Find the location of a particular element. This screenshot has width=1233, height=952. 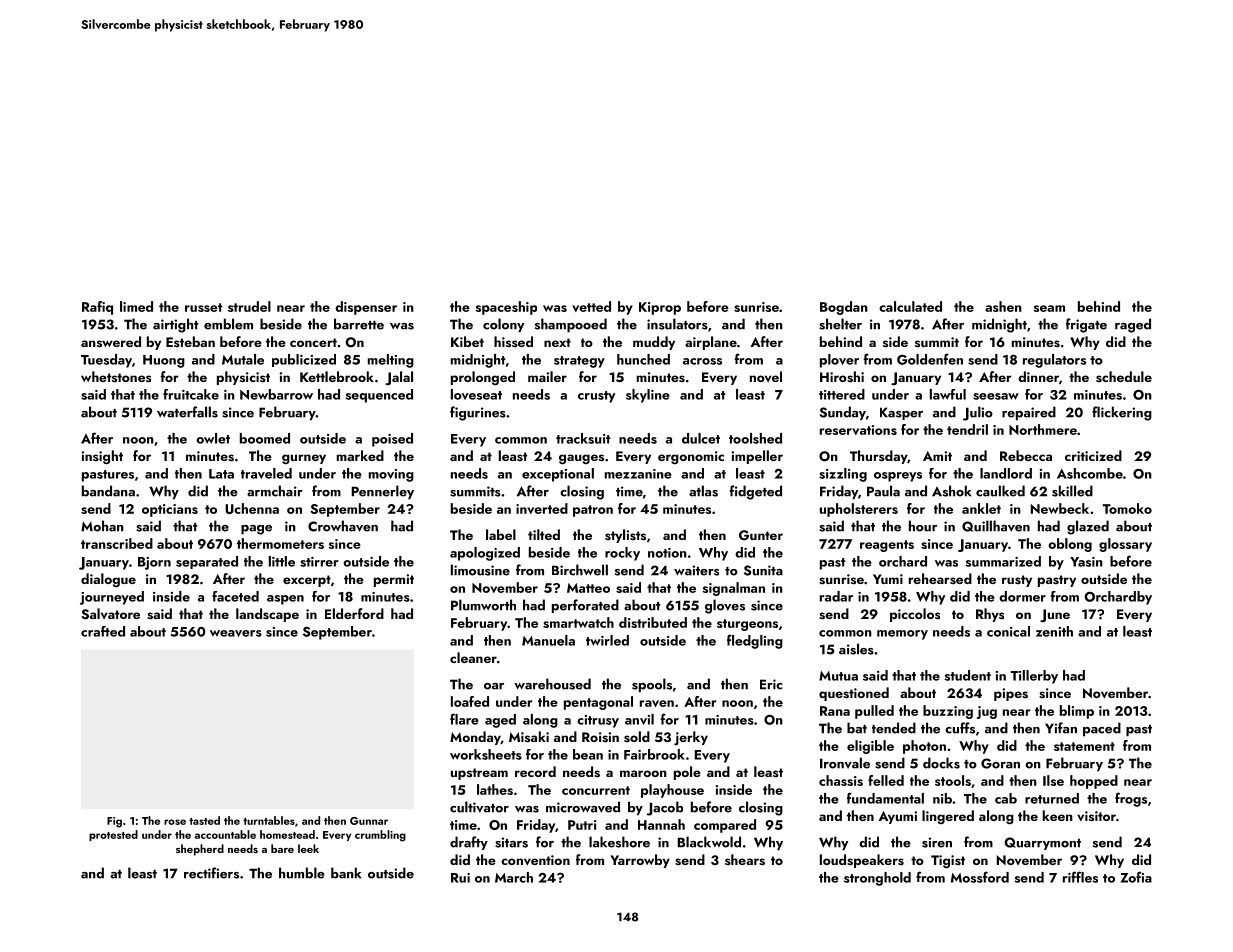

skyline is located at coordinates (648, 396).
